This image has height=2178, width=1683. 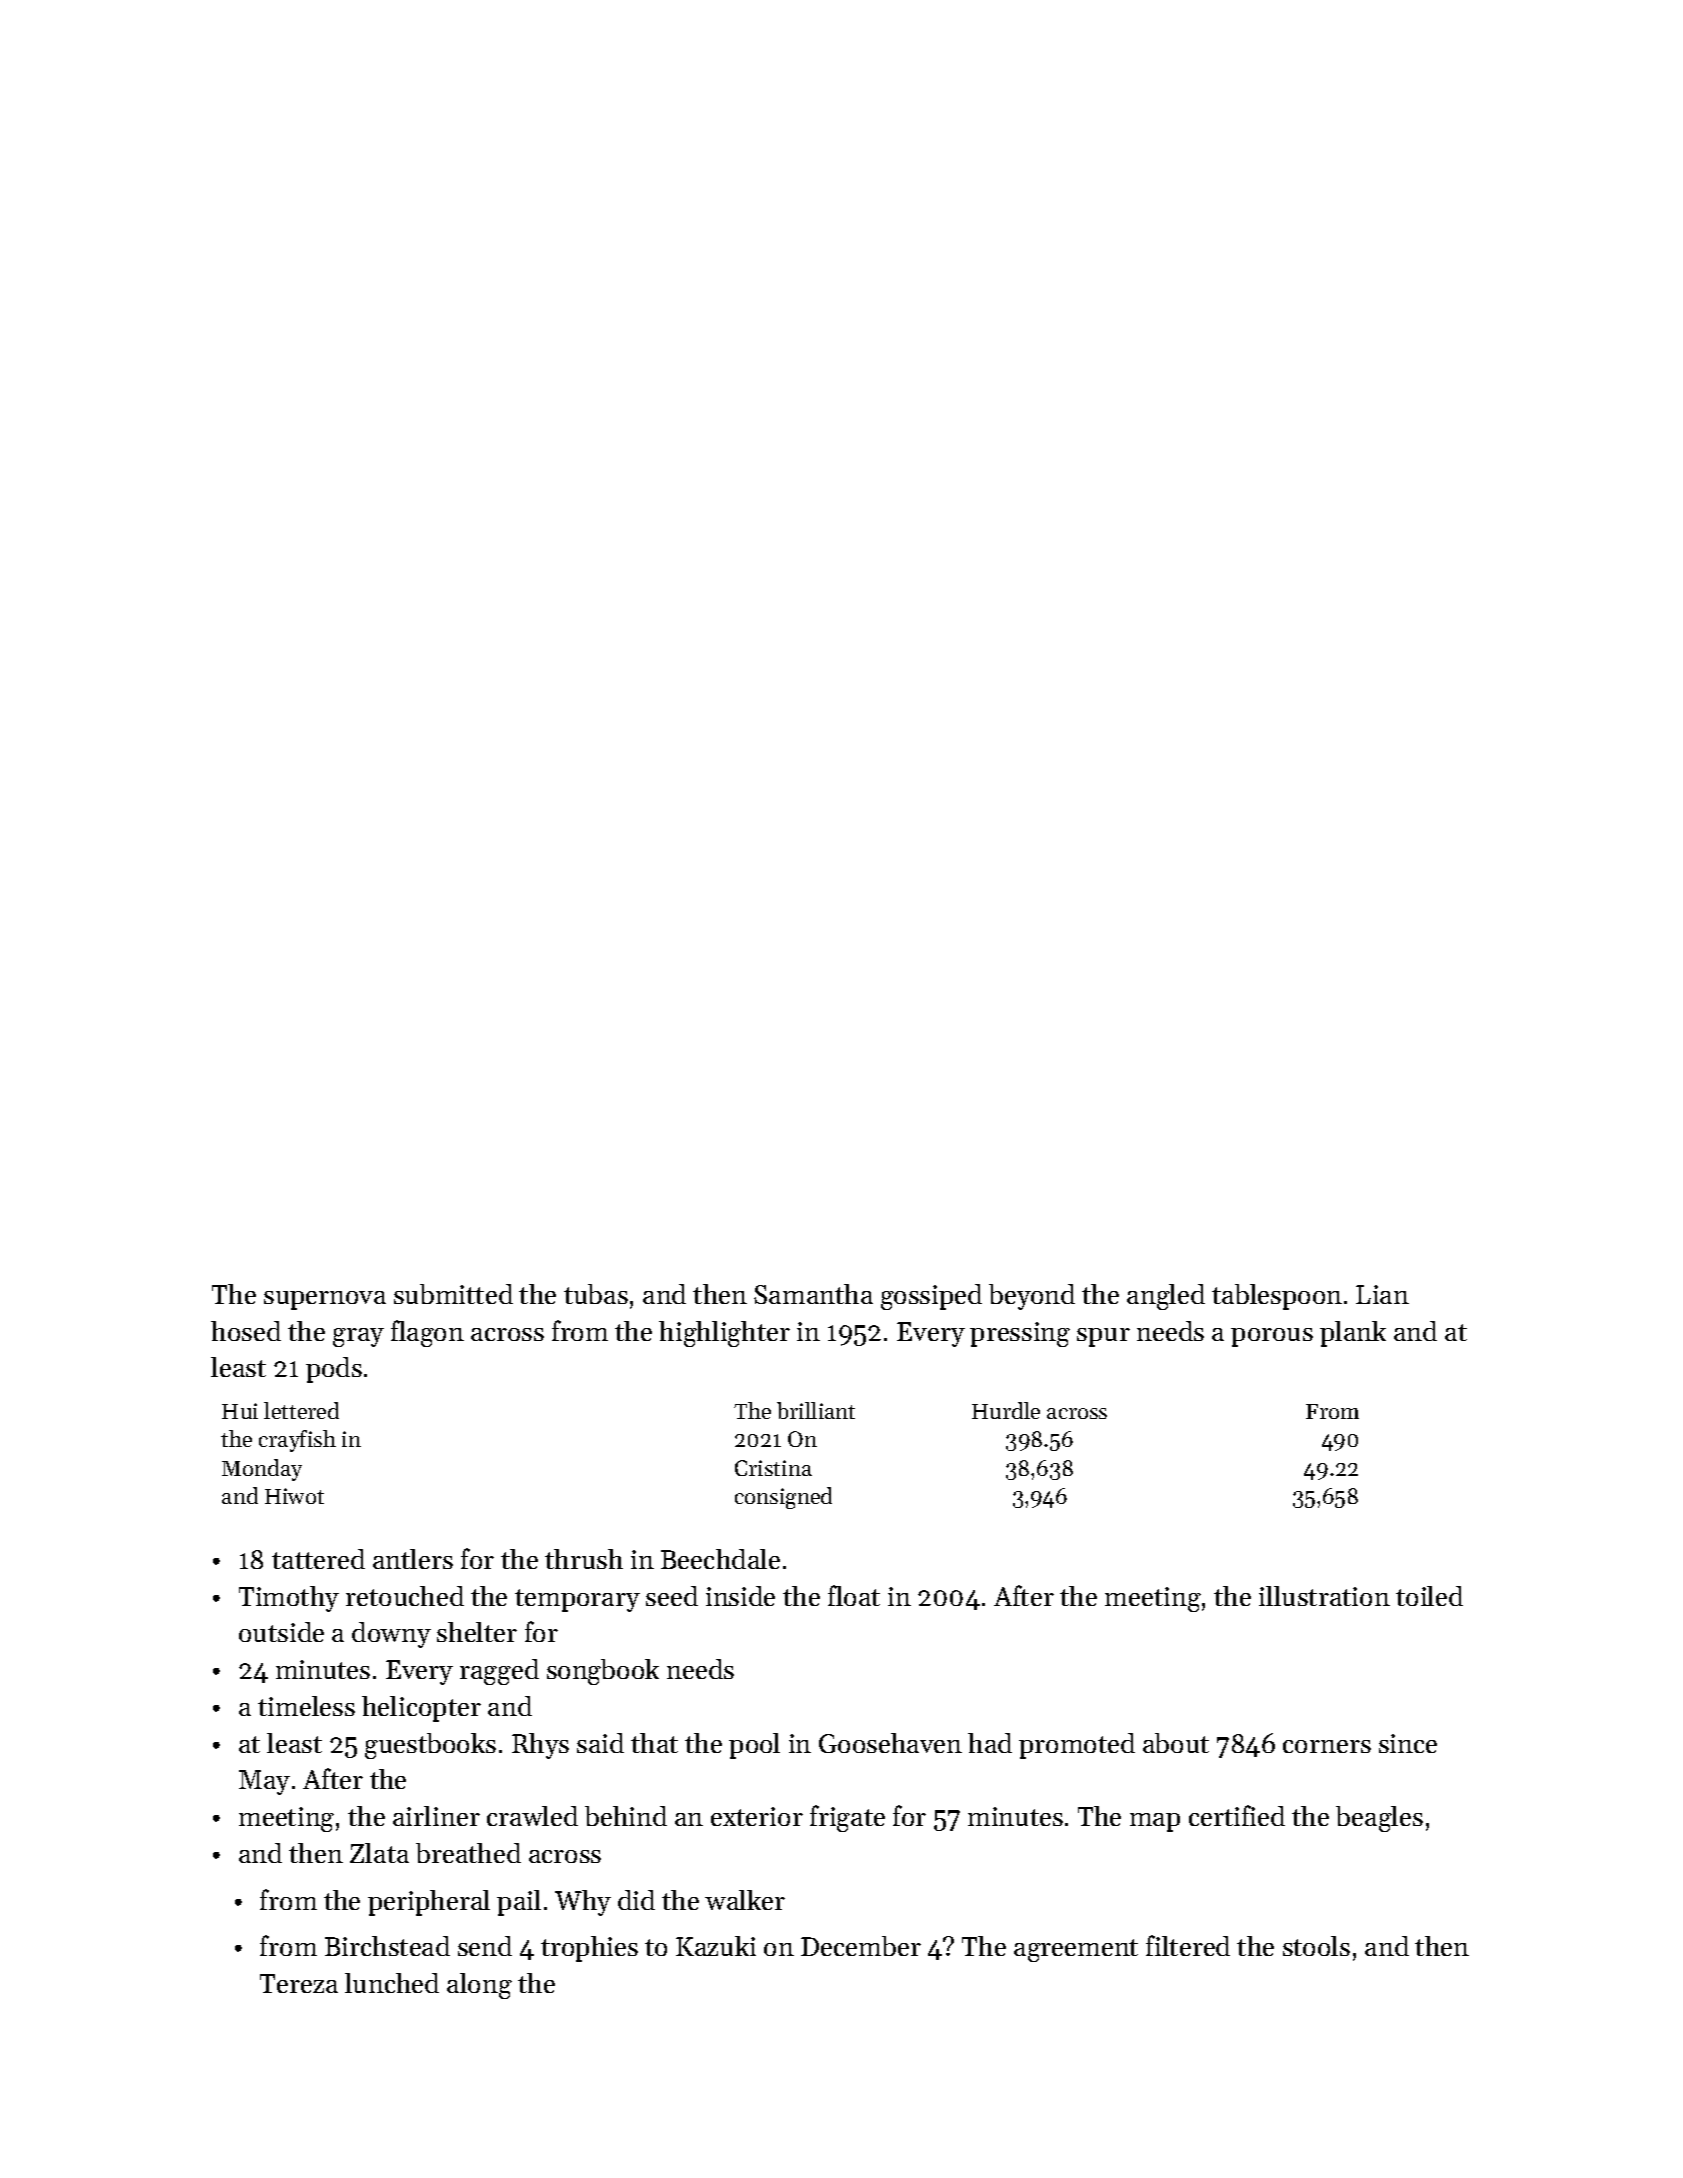 I want to click on agreement, so click(x=1076, y=1950).
